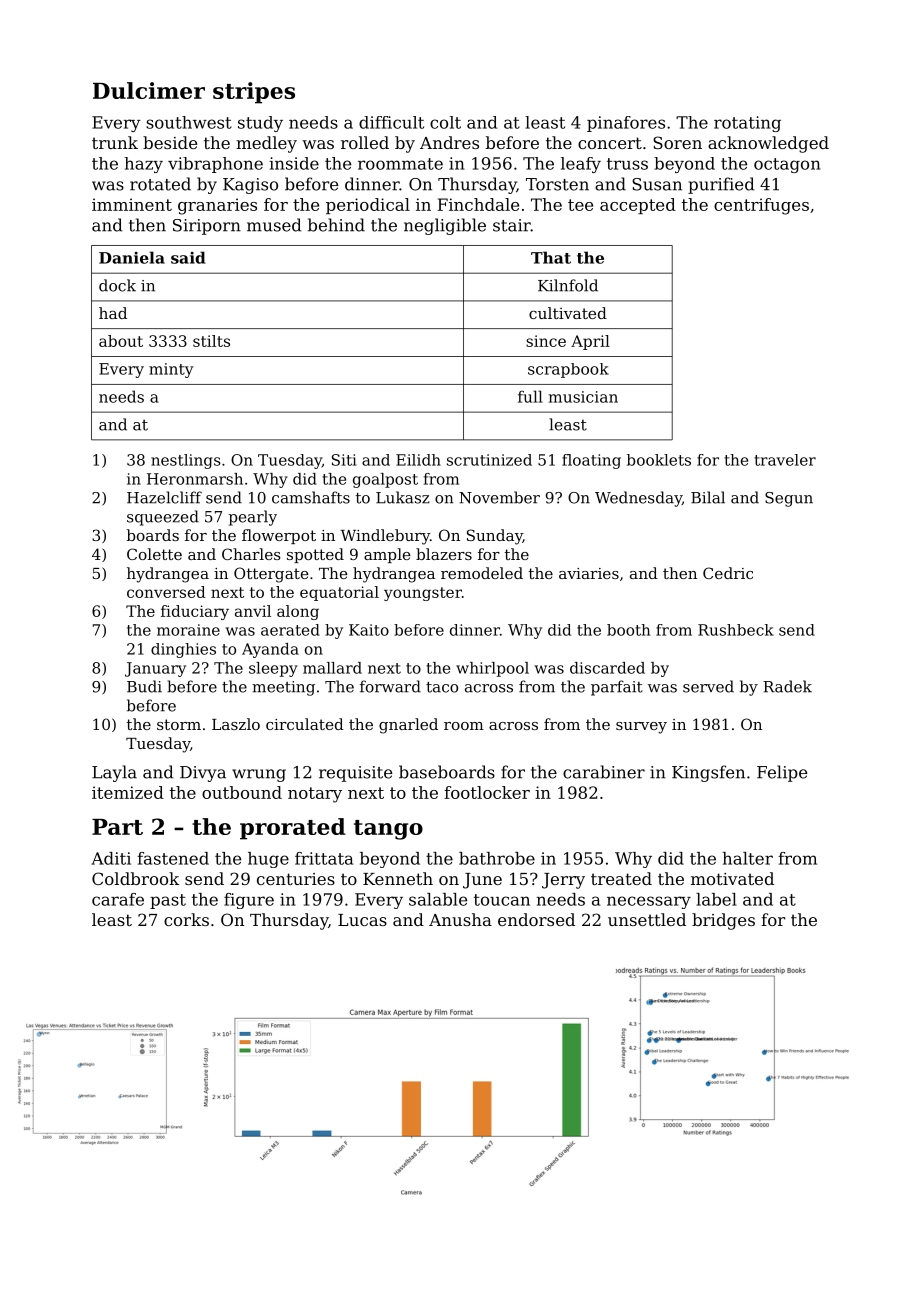  I want to click on Budi, so click(144, 686).
